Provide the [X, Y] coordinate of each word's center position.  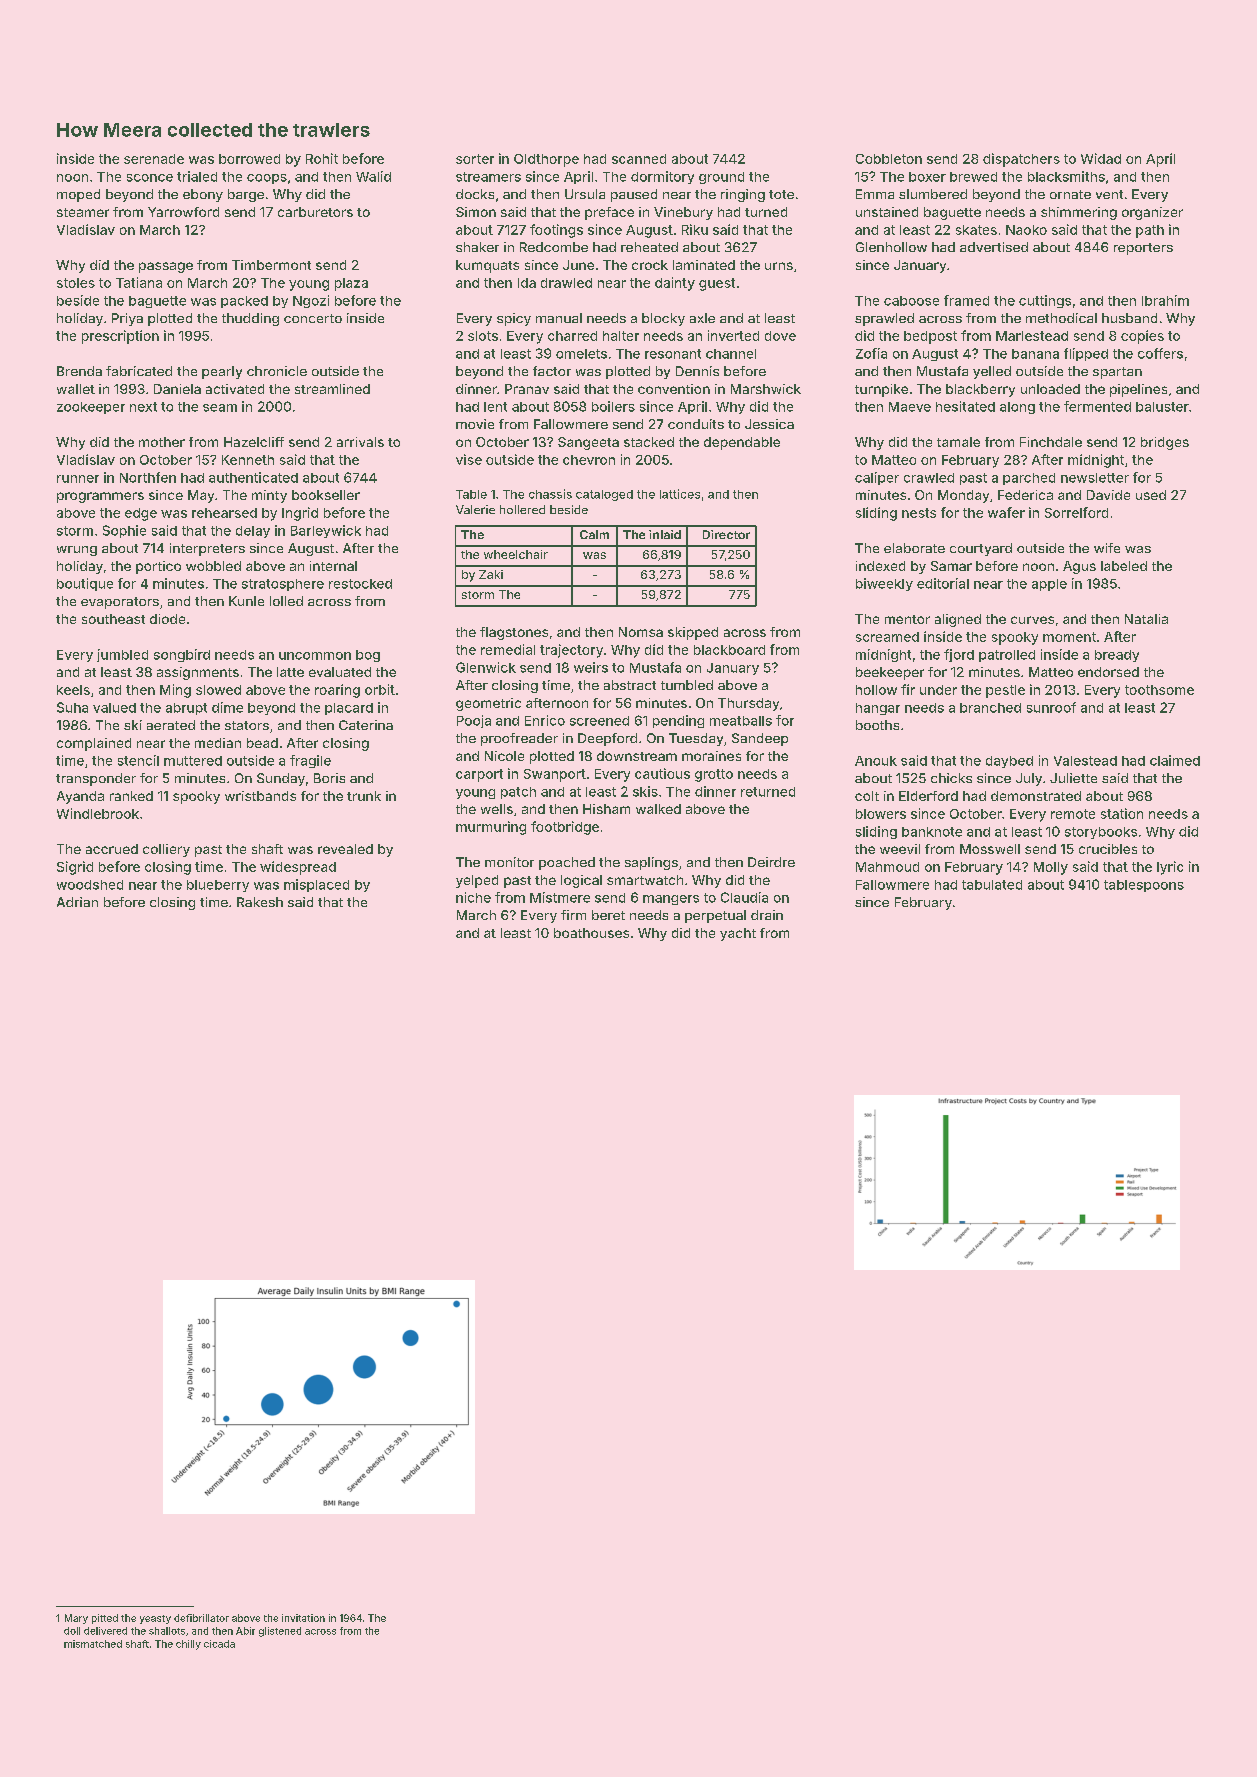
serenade [154, 159]
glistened [280, 1632]
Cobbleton [889, 159]
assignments [198, 673]
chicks [951, 778]
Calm [594, 534]
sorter [475, 159]
